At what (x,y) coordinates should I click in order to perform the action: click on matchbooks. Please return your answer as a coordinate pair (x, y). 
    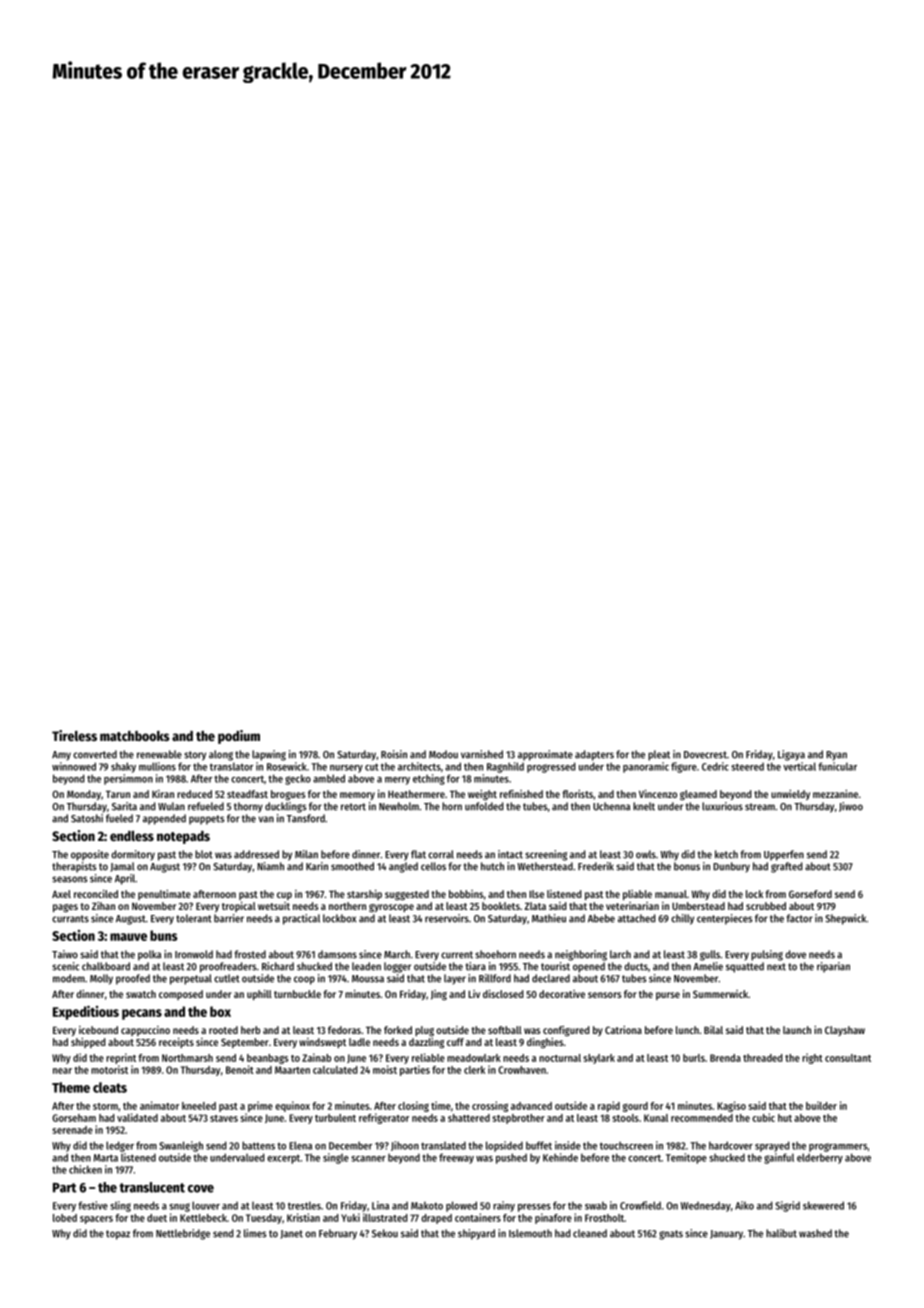
    Looking at the image, I should click on (135, 736).
